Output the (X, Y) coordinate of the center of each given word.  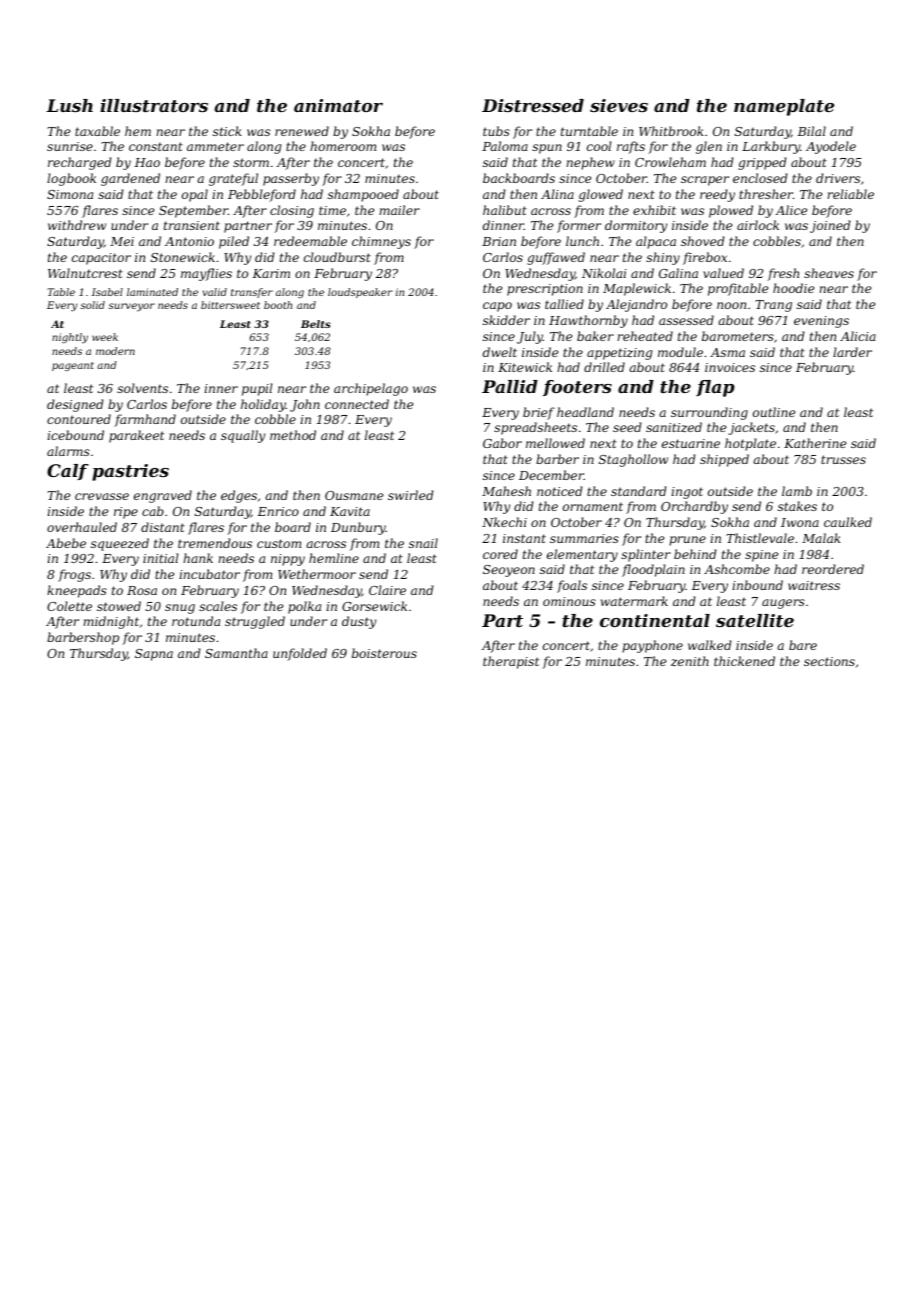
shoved (703, 241)
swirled (411, 495)
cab (153, 511)
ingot (687, 493)
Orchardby (694, 507)
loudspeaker (360, 293)
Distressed (533, 105)
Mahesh (506, 491)
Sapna (154, 655)
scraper (705, 181)
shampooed (363, 195)
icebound (75, 435)
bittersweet (230, 305)
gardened (130, 179)
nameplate (784, 107)
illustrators (154, 105)
